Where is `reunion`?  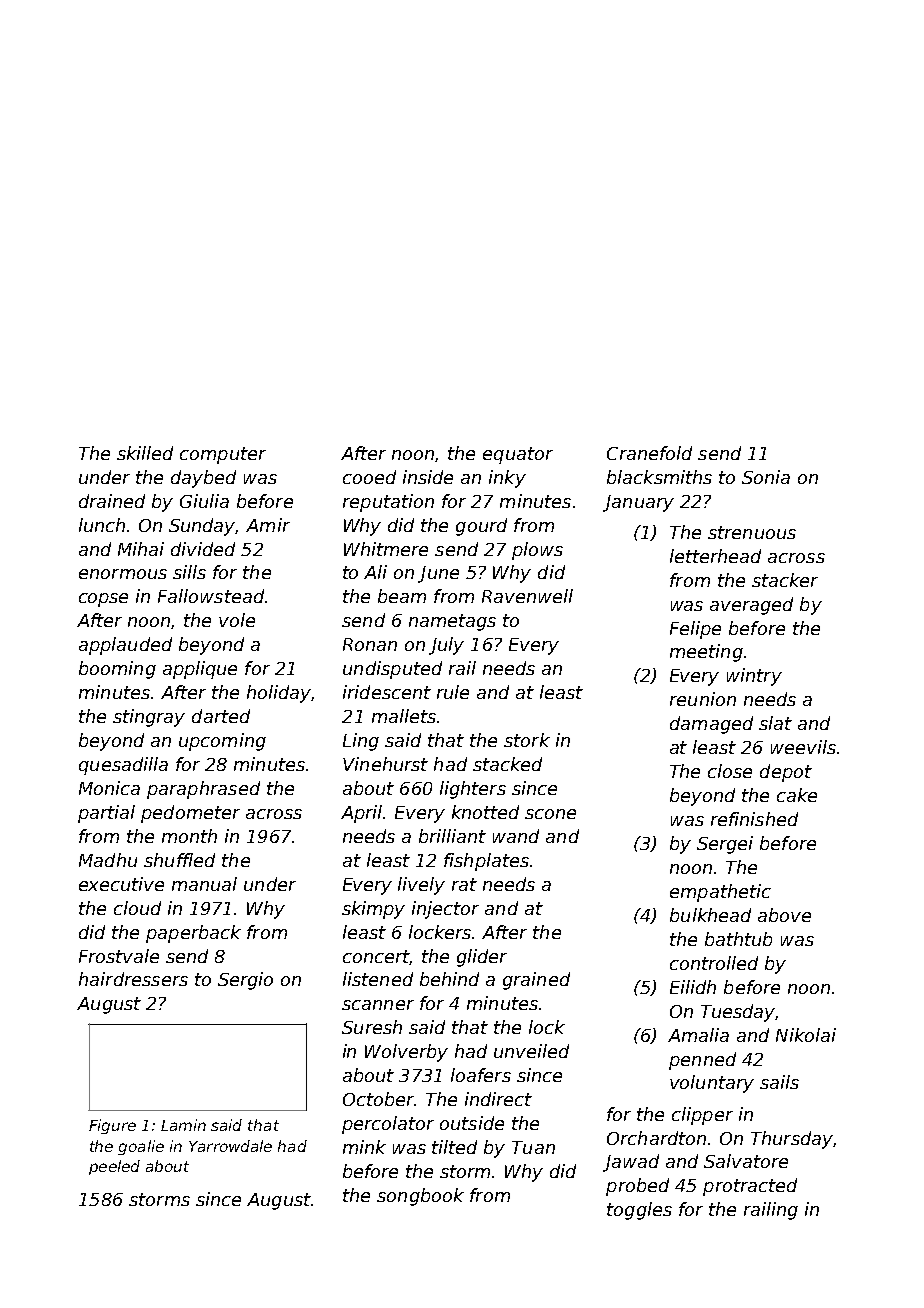
reunion is located at coordinates (703, 699).
